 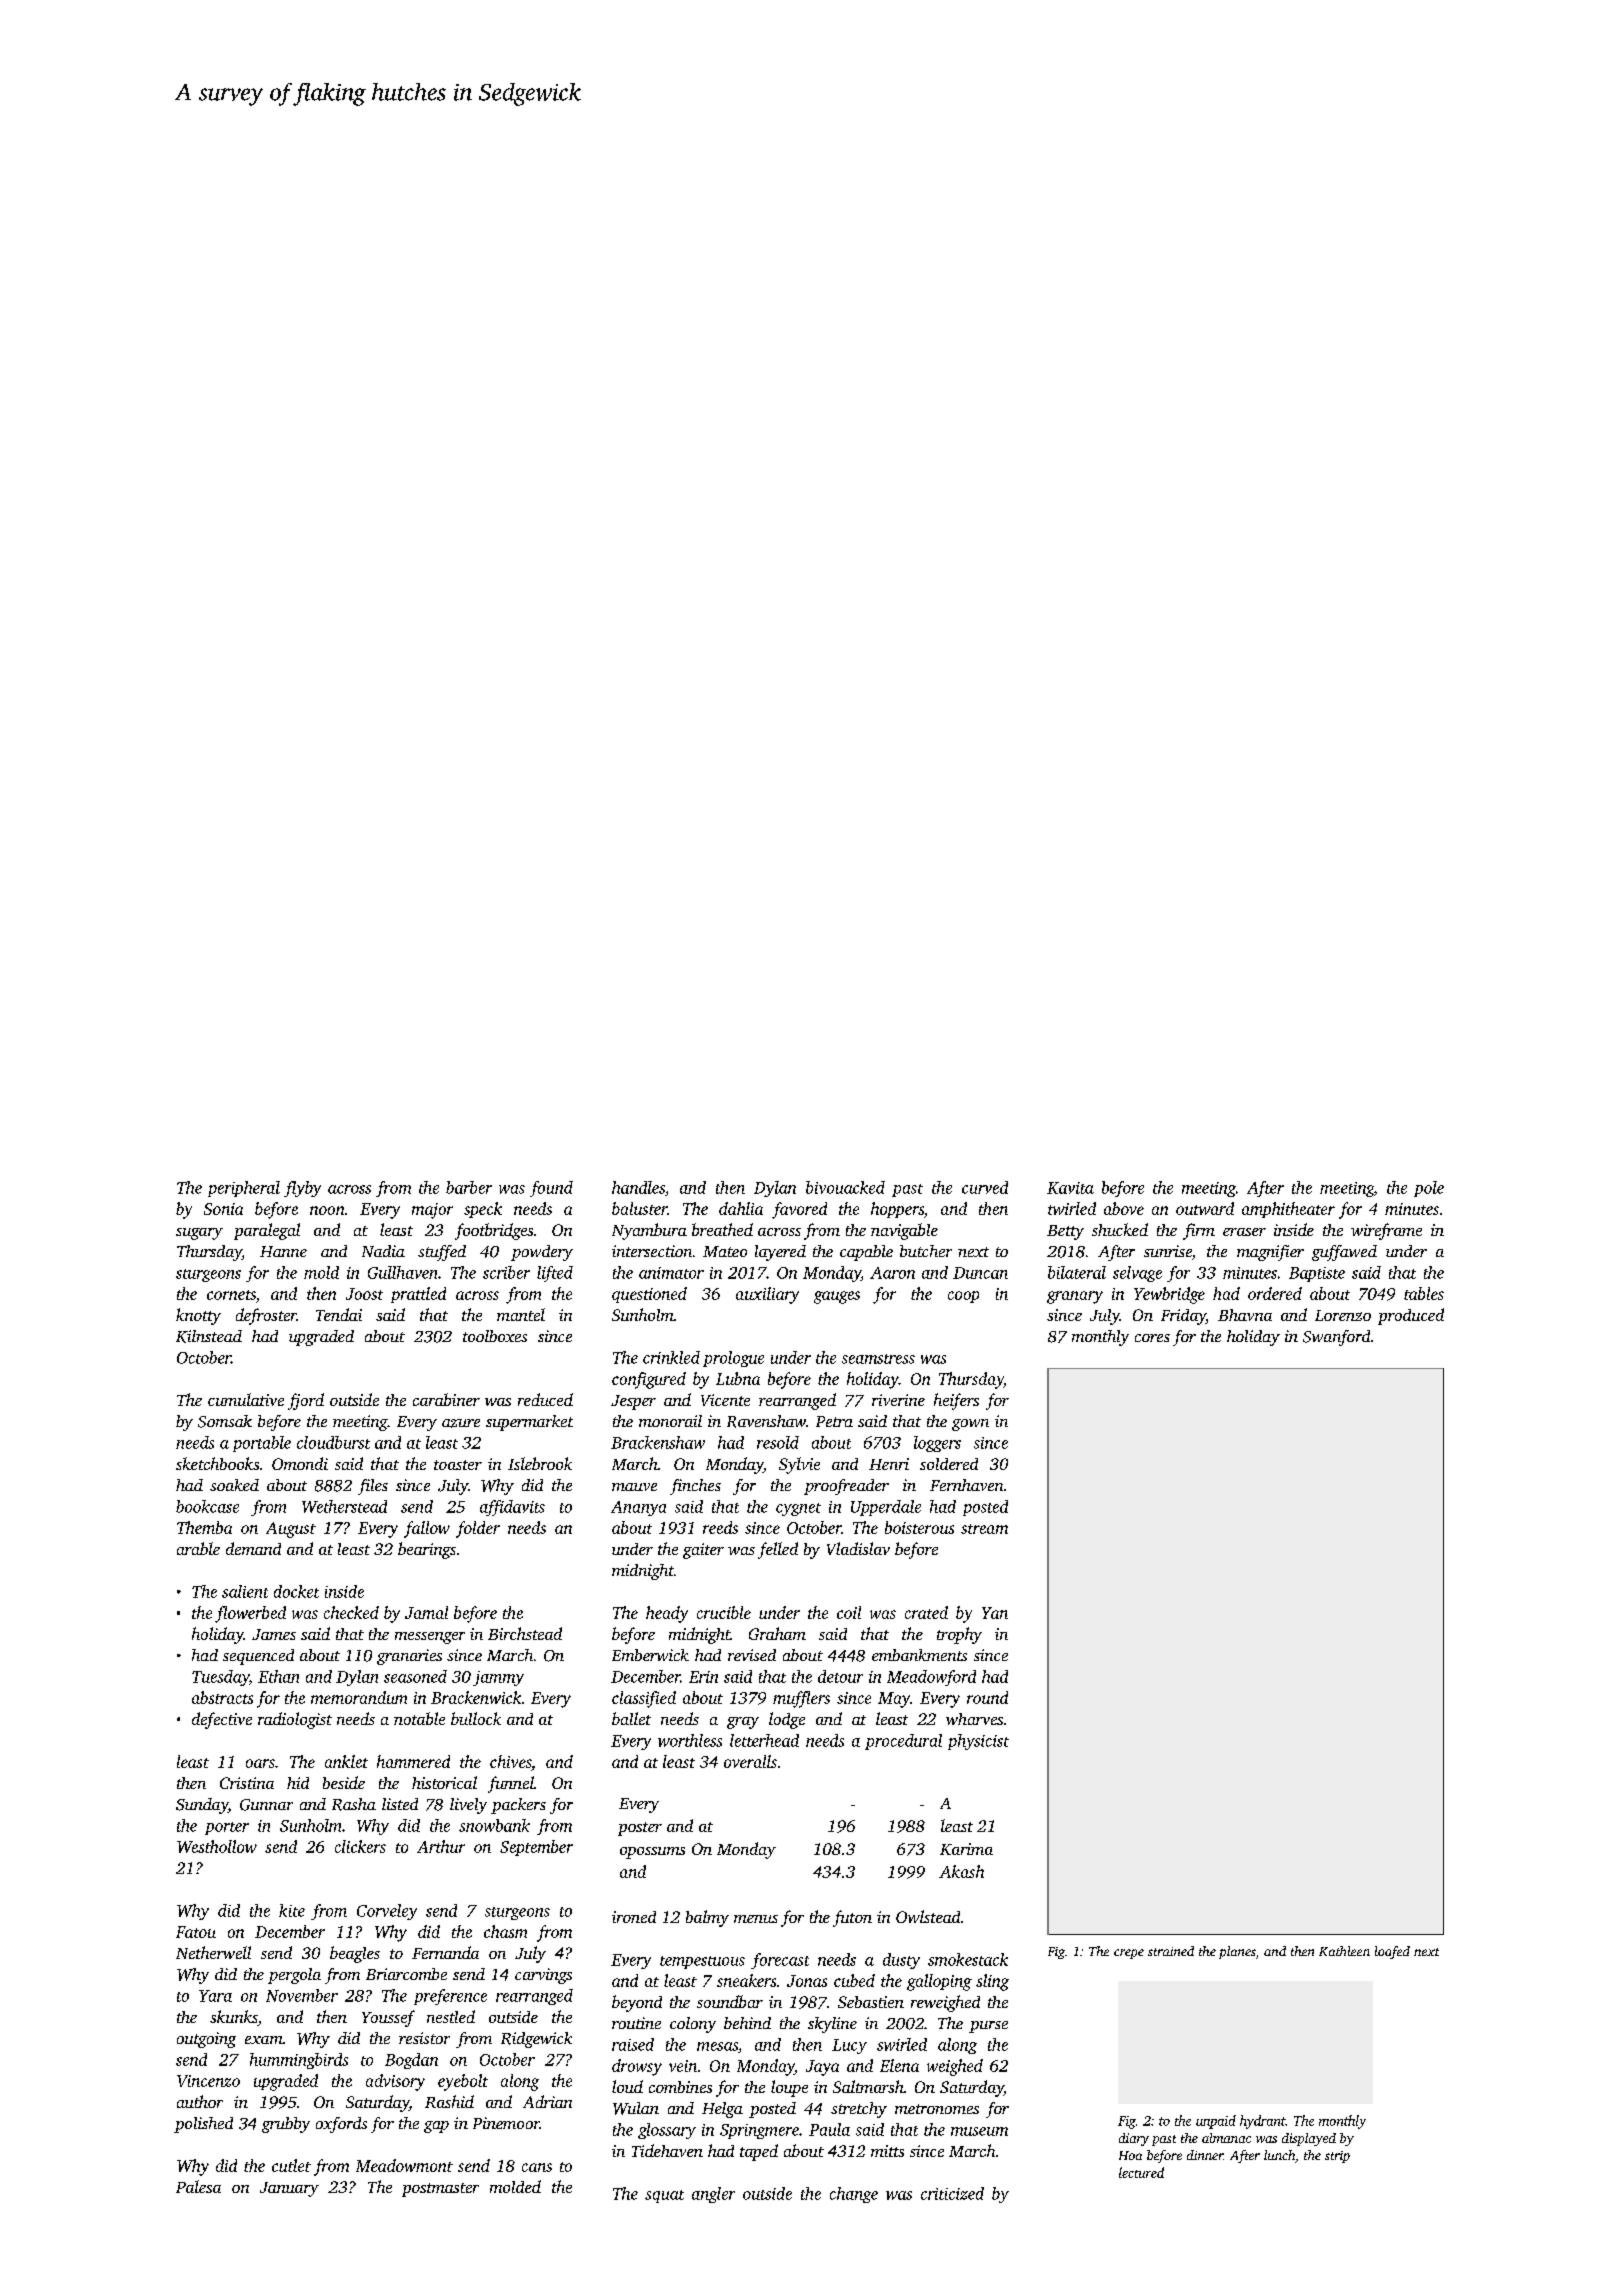 What do you see at coordinates (364, 1294) in the document?
I see `Joost` at bounding box center [364, 1294].
